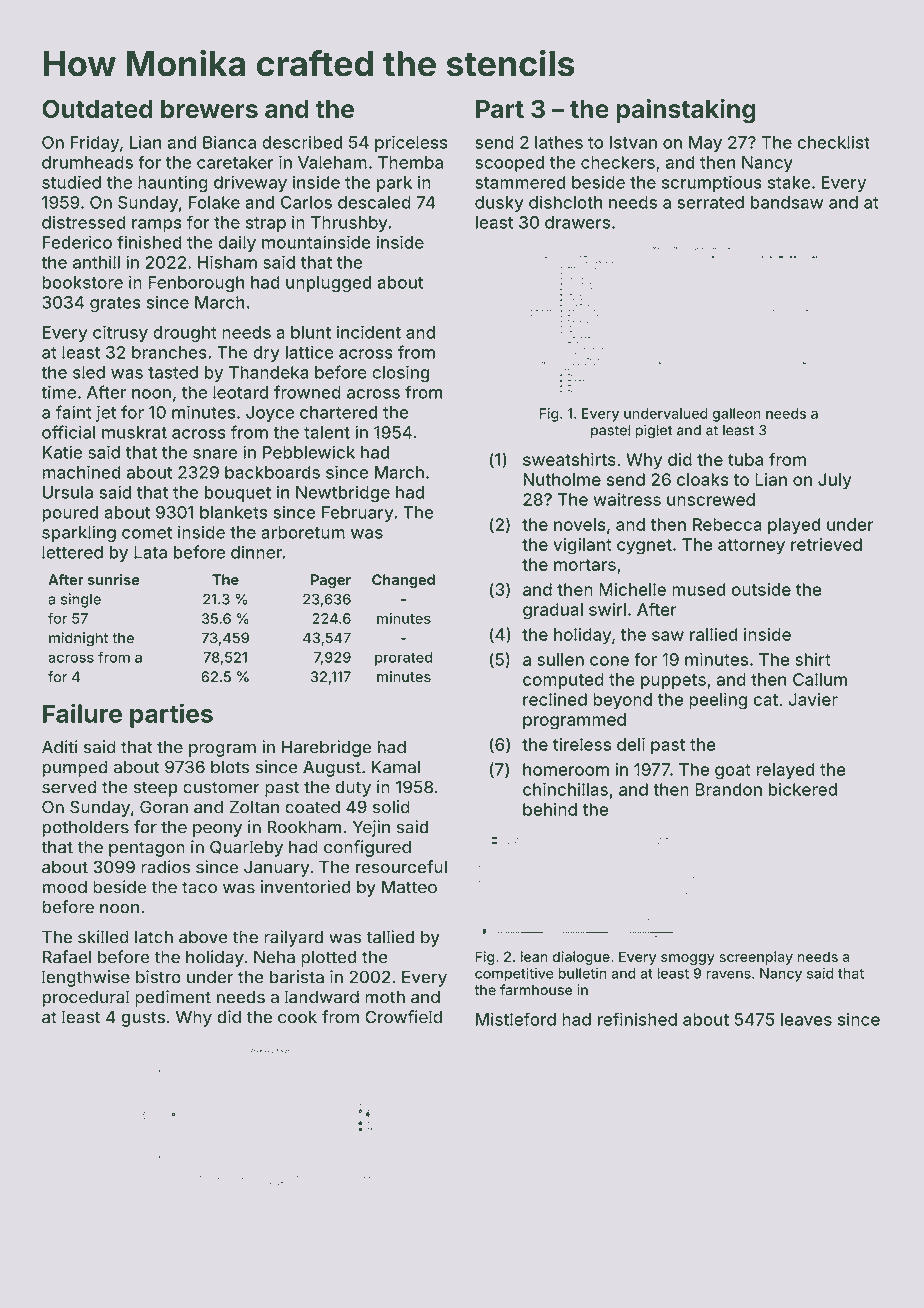 This screenshot has width=924, height=1308. Describe the element at coordinates (409, 887) in the screenshot. I see `Matteo` at that location.
